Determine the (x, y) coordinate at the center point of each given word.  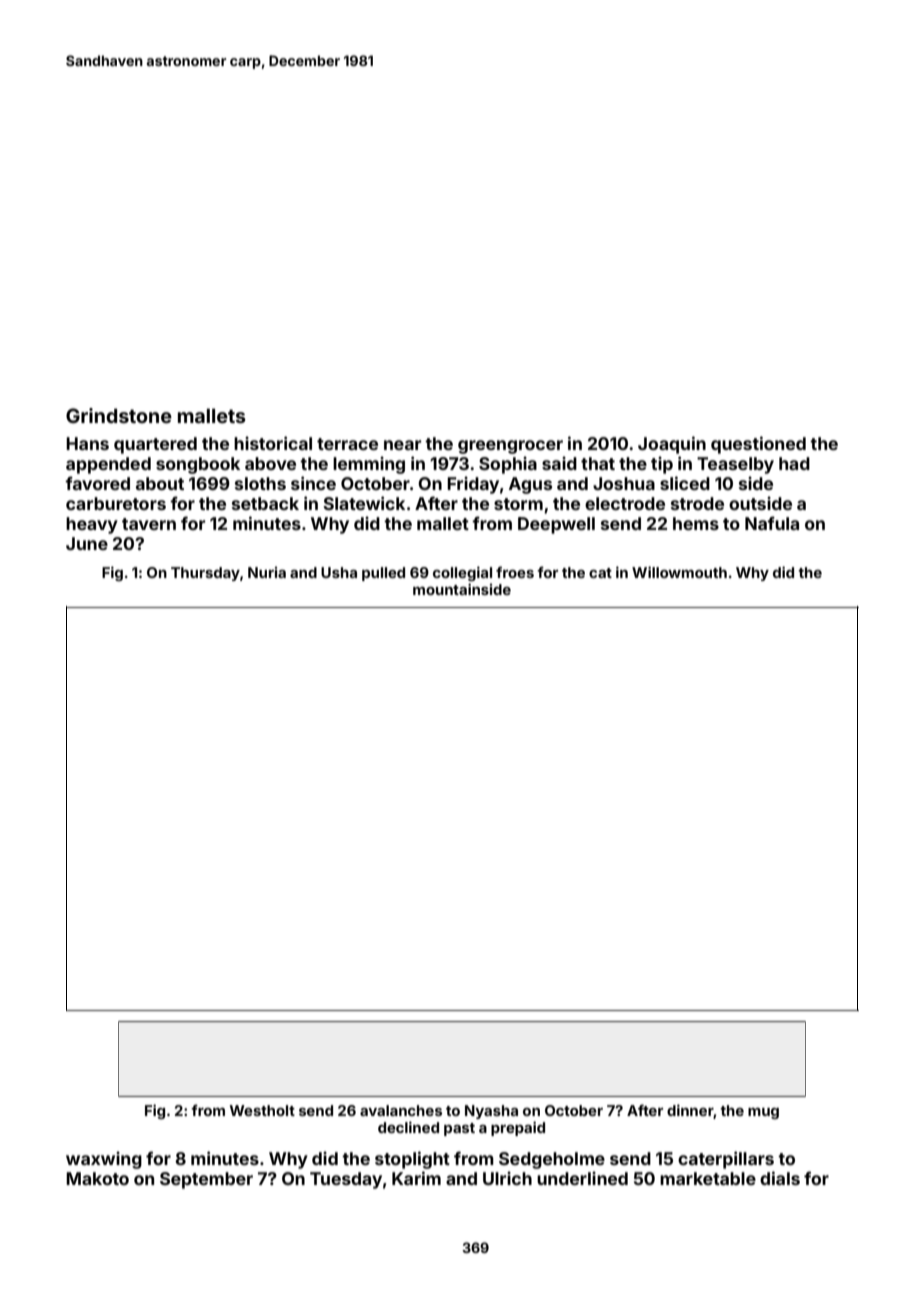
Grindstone (119, 415)
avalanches (401, 1110)
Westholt (262, 1110)
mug (763, 1113)
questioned (758, 445)
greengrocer (510, 447)
